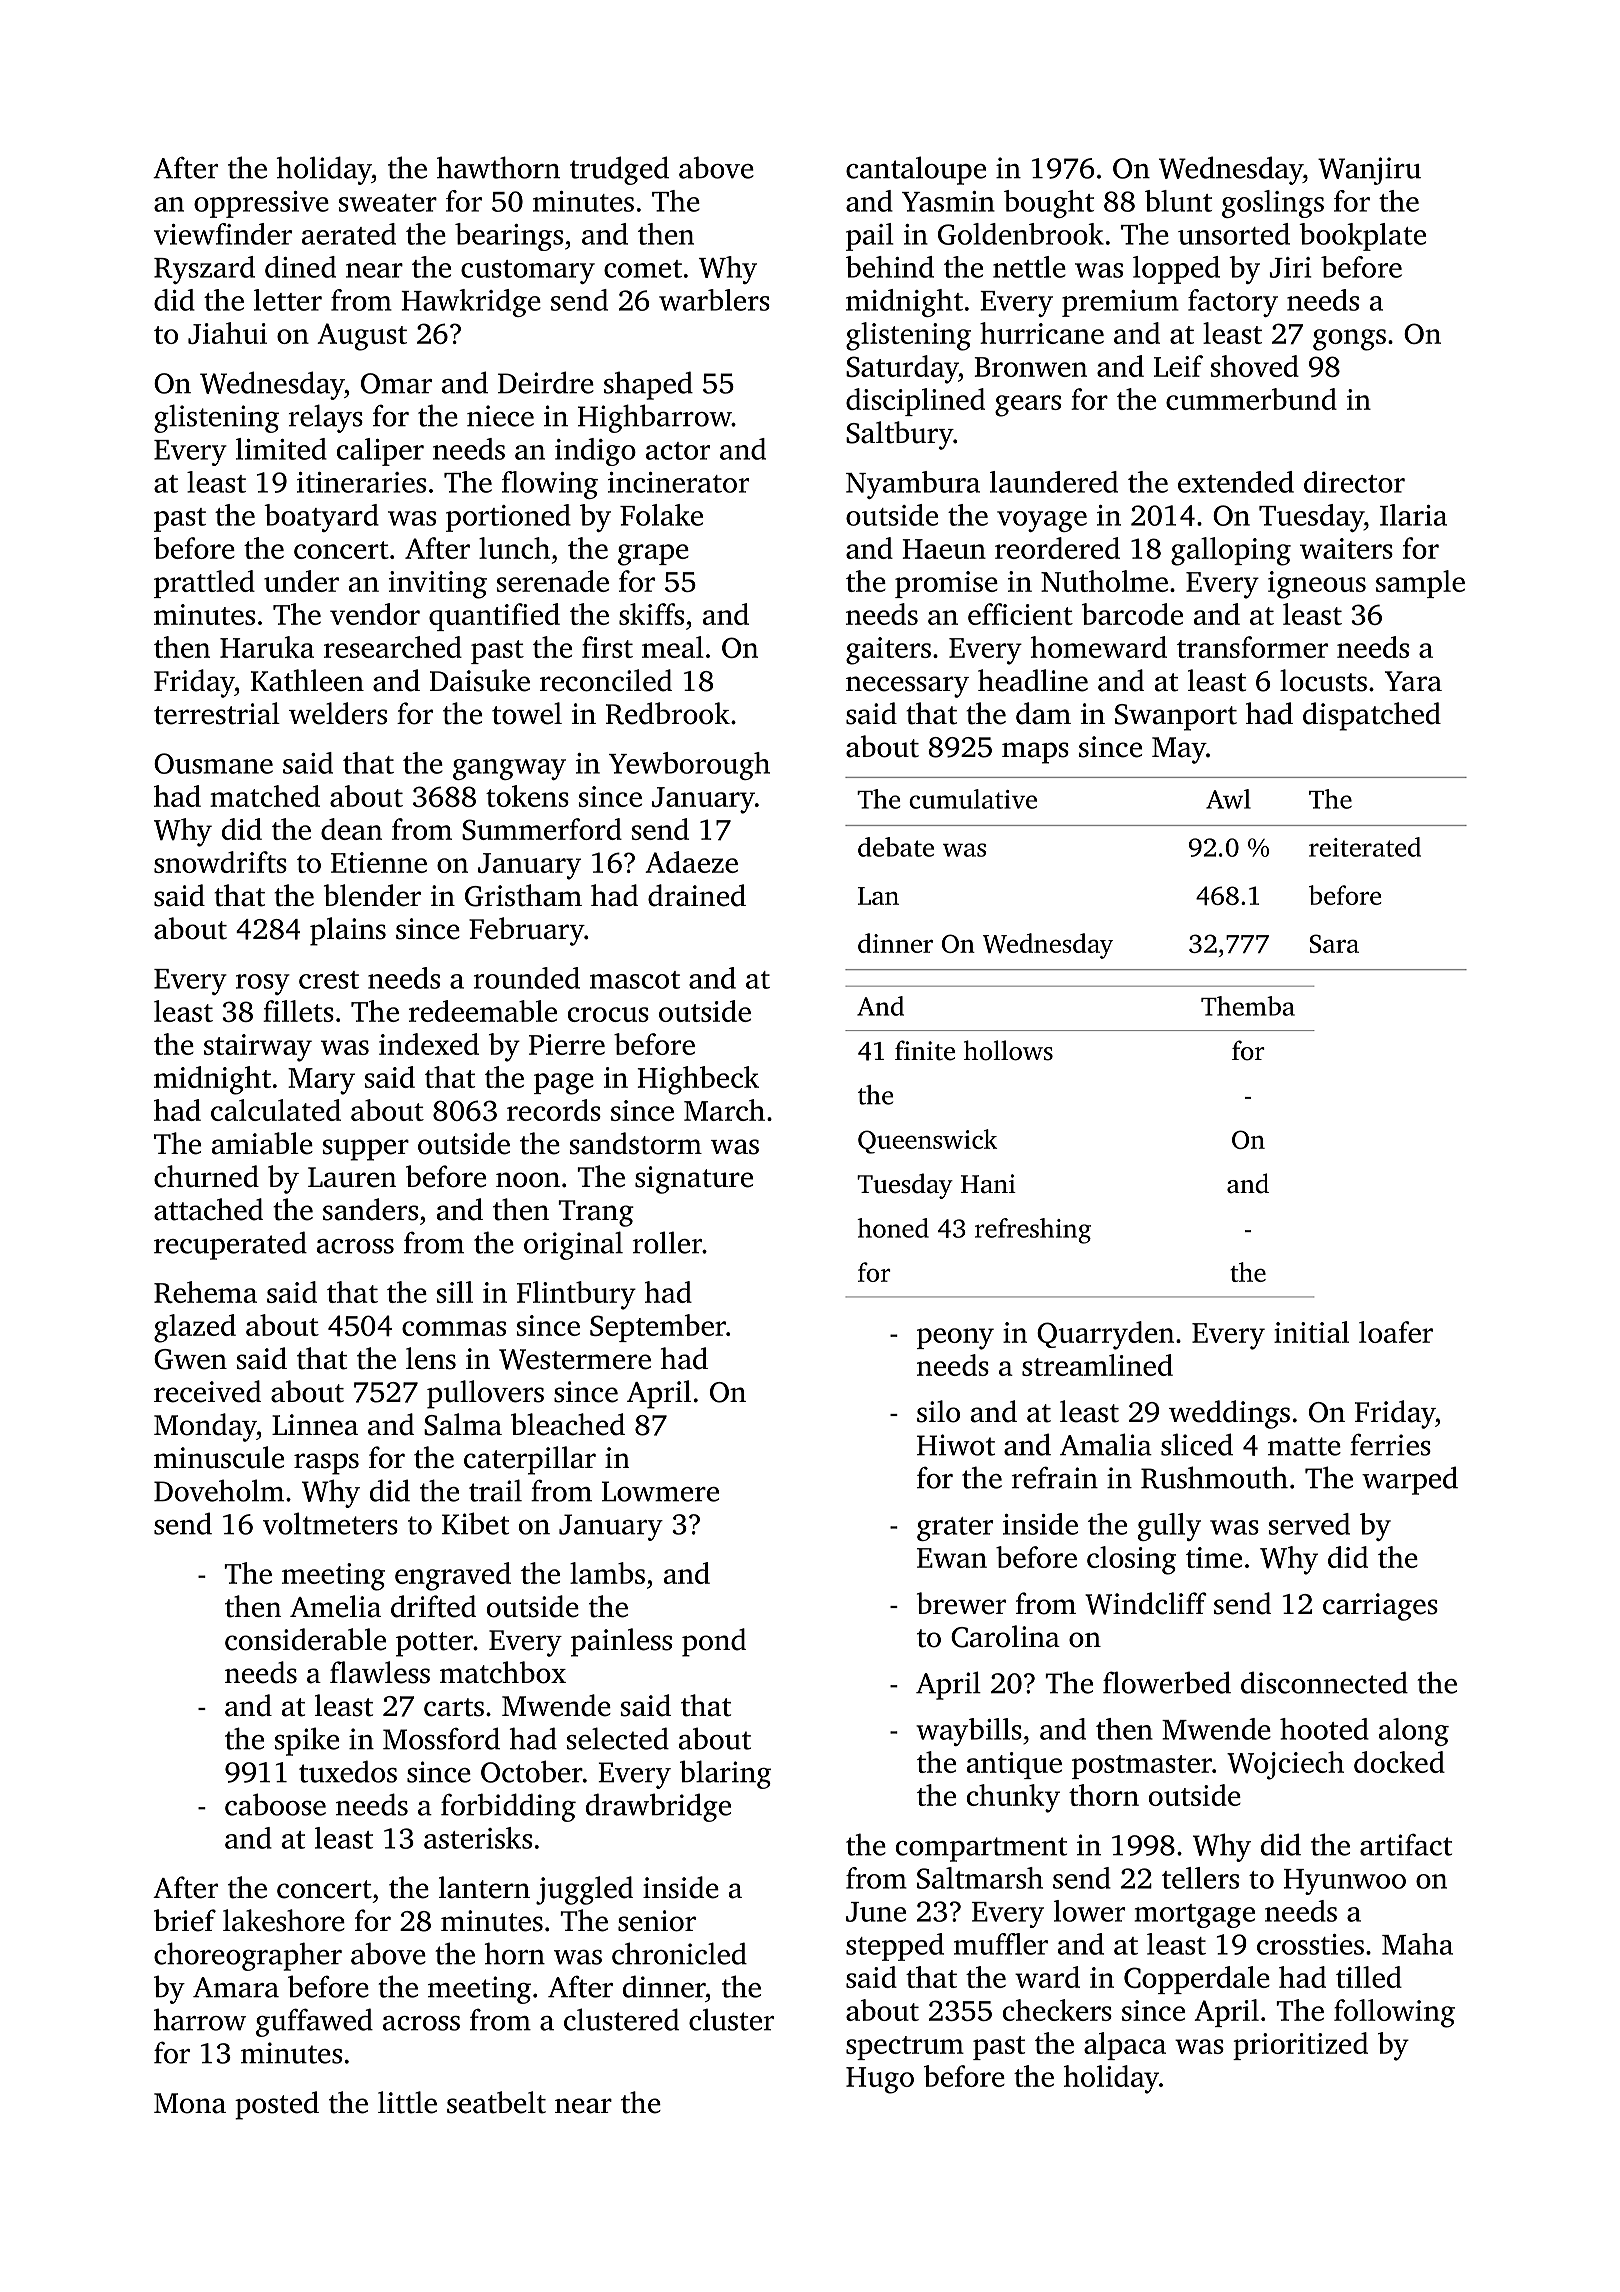  Describe the element at coordinates (1369, 171) in the document. I see `Wanjiru` at that location.
